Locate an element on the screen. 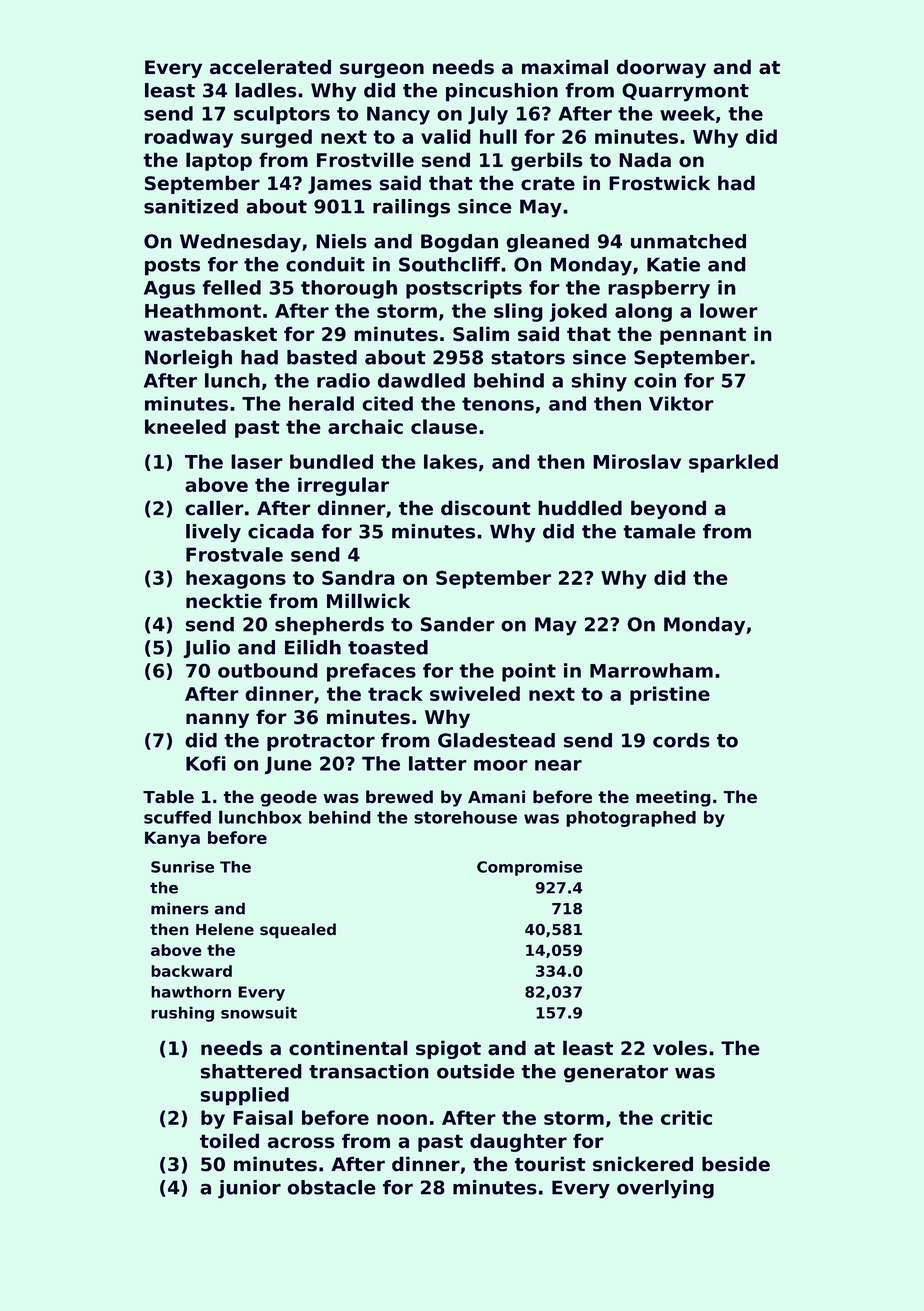 This screenshot has width=924, height=1311. snowsuit is located at coordinates (259, 1012).
